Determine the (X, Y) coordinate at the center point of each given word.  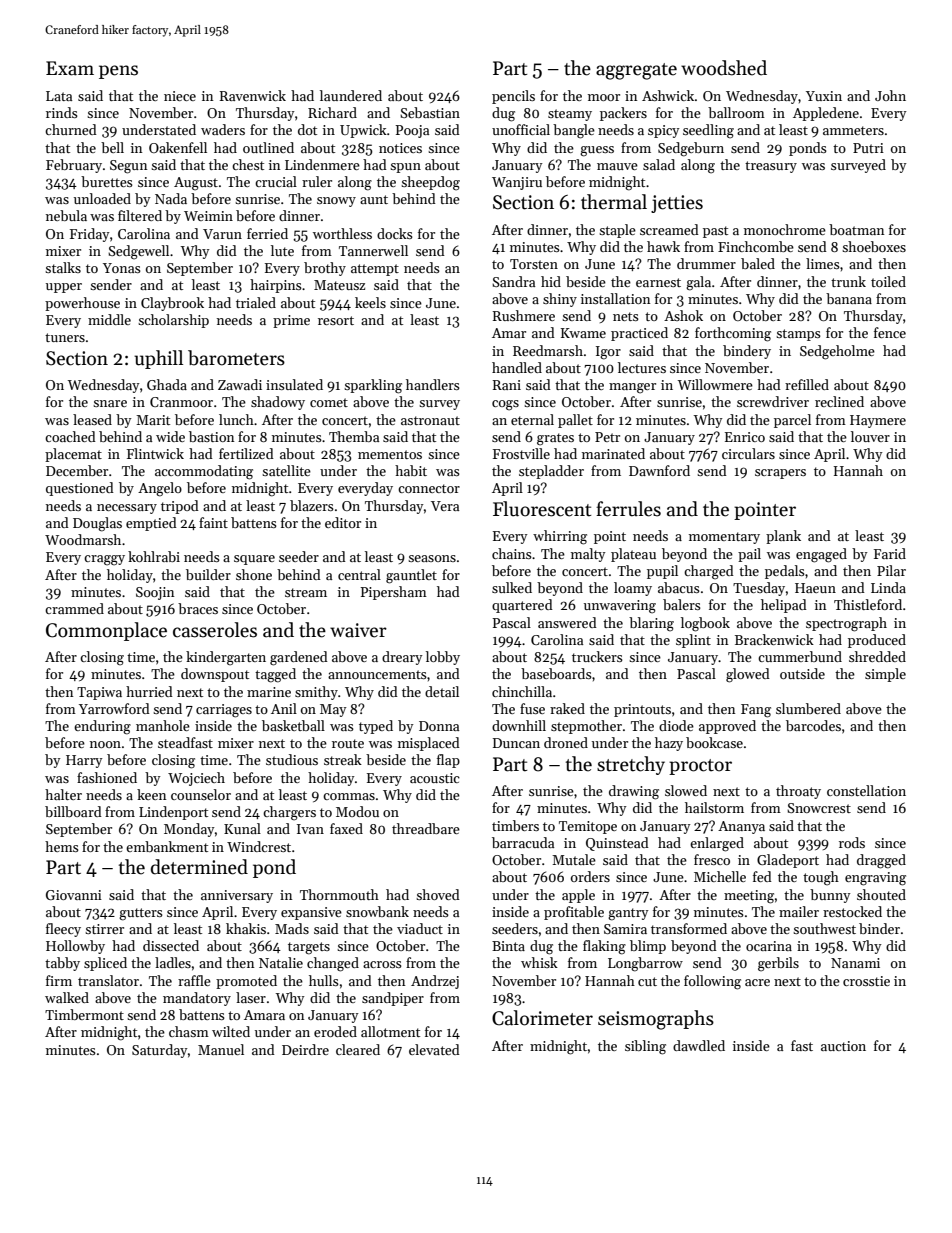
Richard (332, 112)
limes (823, 263)
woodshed (724, 68)
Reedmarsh (548, 350)
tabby (62, 964)
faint (213, 522)
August (196, 184)
